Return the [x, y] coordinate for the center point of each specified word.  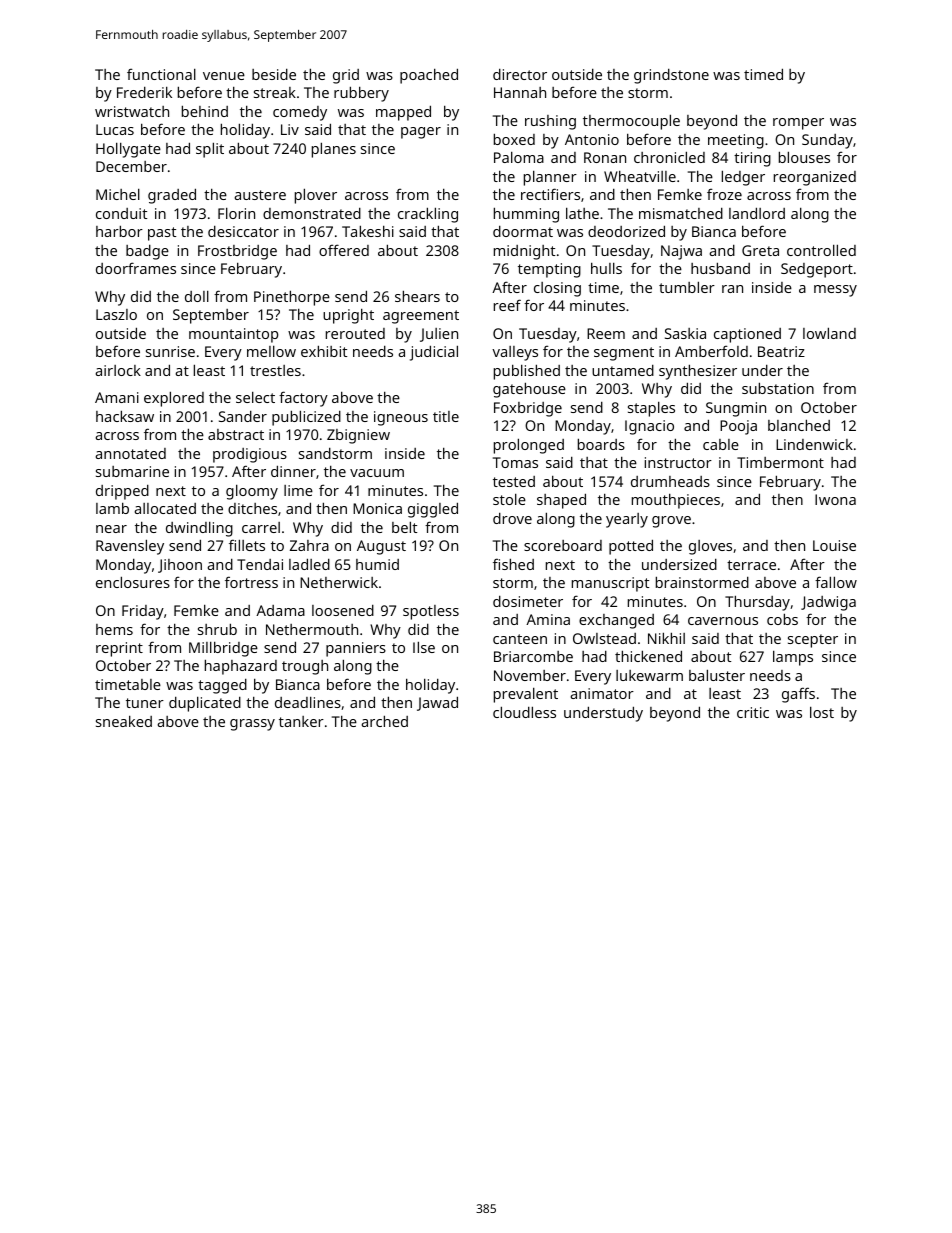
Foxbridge [528, 409]
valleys [515, 353]
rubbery [361, 94]
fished [513, 564]
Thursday [757, 603]
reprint [119, 649]
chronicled [669, 157]
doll [197, 296]
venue [224, 76]
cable [721, 444]
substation [778, 388]
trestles [275, 370]
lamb [112, 508]
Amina [548, 619]
